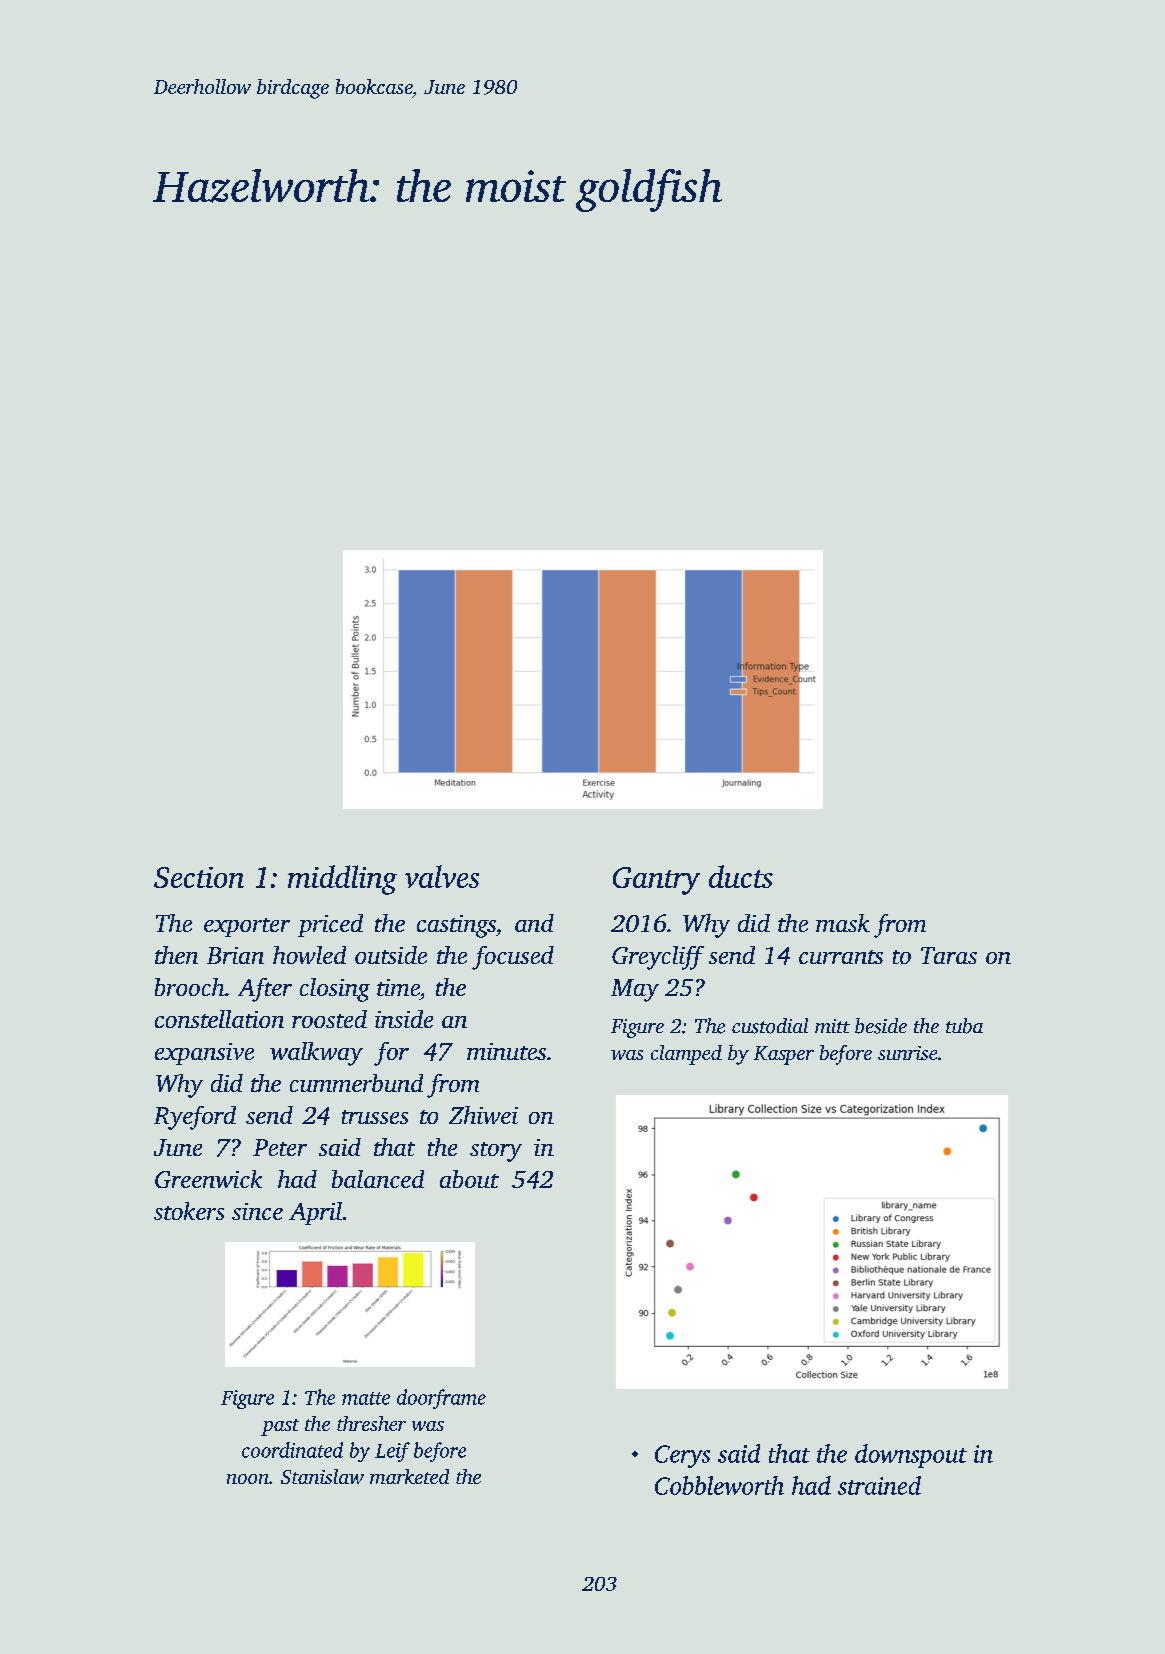  Describe the element at coordinates (911, 1456) in the document. I see `downspout` at that location.
